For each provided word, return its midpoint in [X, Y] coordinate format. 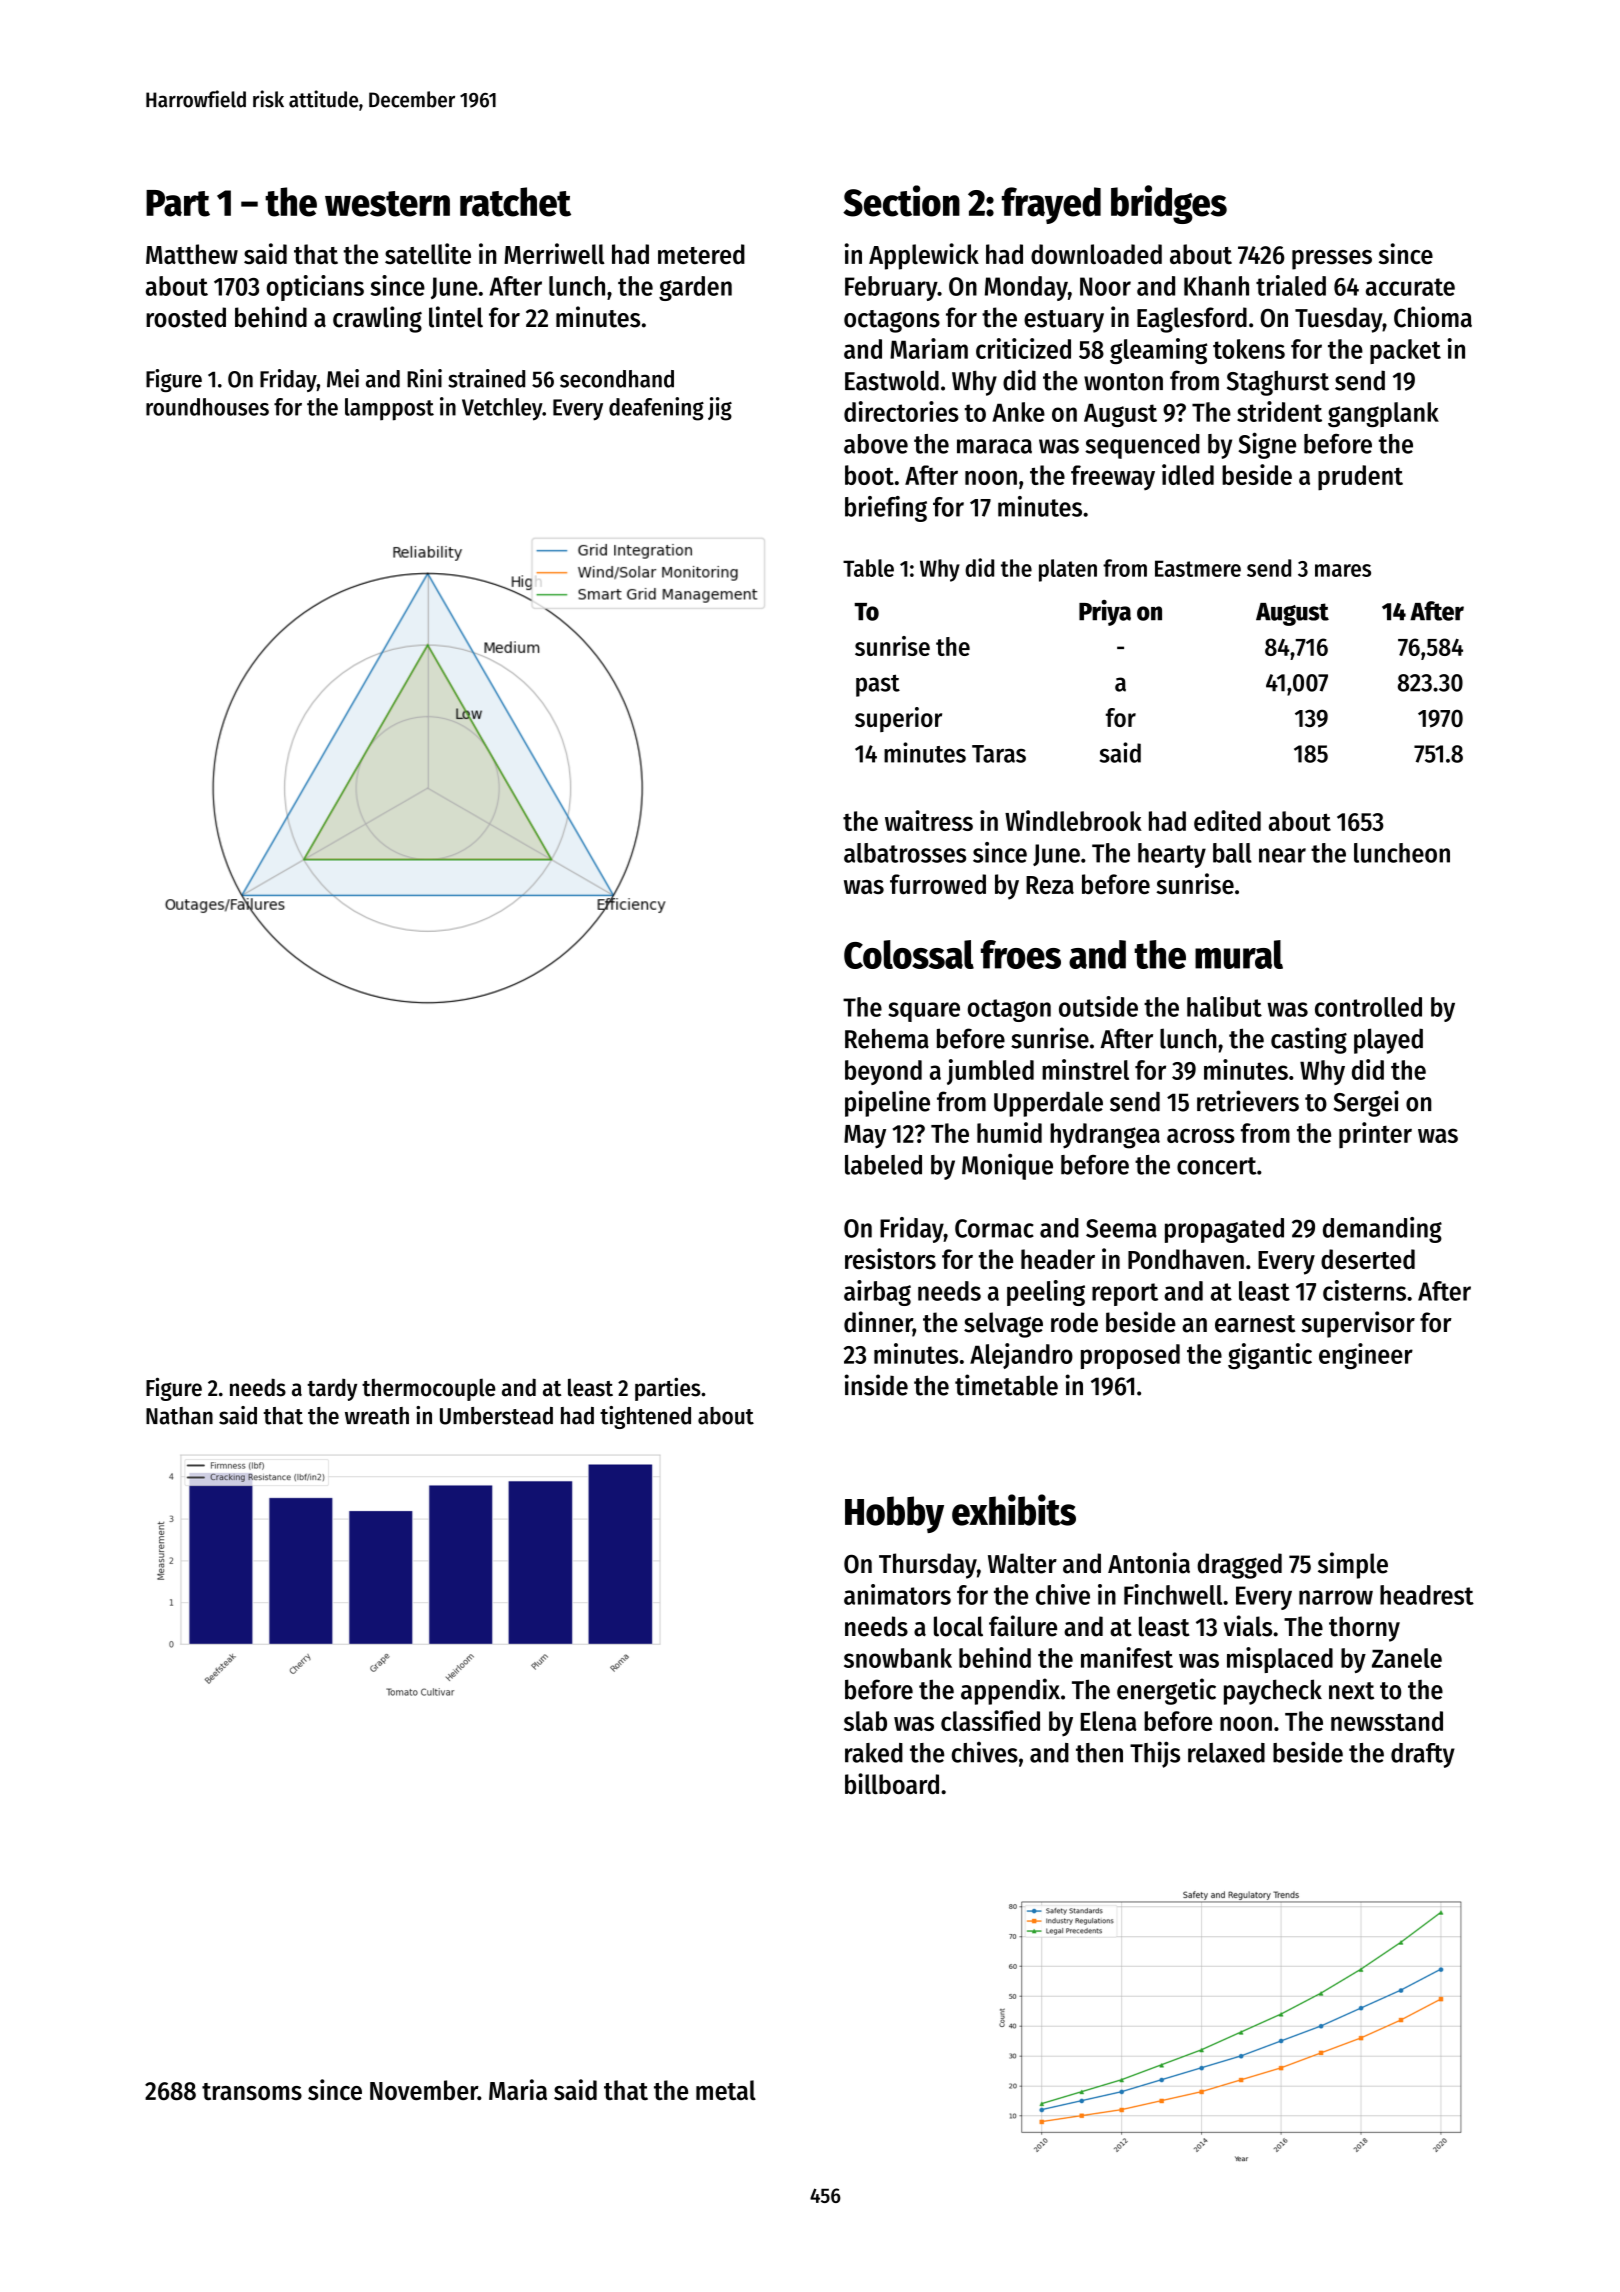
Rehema [887, 1038]
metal [726, 2090]
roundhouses [207, 407]
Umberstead [496, 1416]
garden [695, 288]
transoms [252, 2091]
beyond [883, 1072]
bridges [1169, 204]
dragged [1239, 1566]
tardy [332, 1390]
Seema [1121, 1228]
